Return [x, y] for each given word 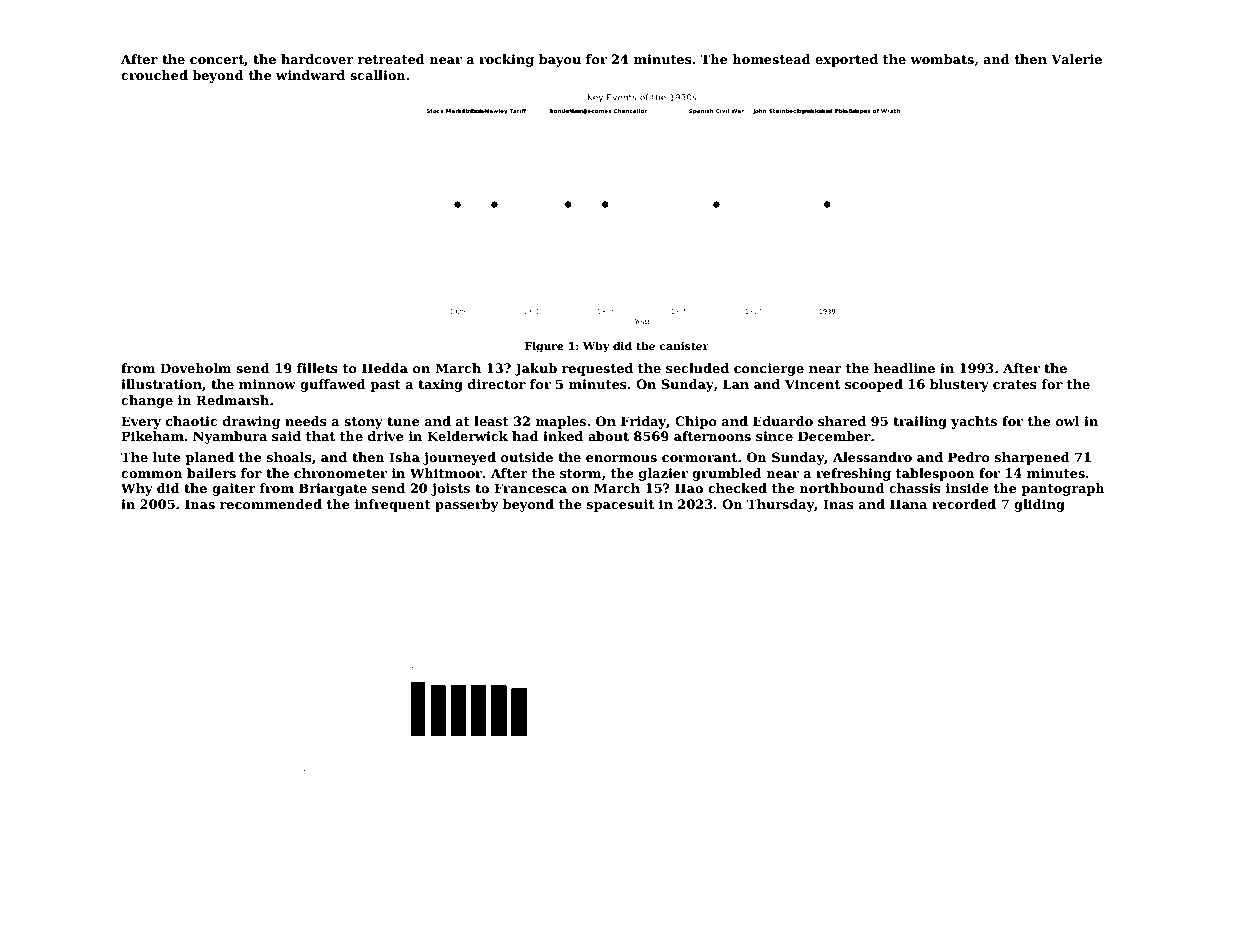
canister [684, 346]
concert [217, 59]
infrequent [393, 505]
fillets [317, 368]
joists [450, 489]
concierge [769, 369]
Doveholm [196, 368]
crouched [154, 75]
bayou [560, 60]
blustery [959, 385]
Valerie [1076, 59]
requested [597, 369]
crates [1015, 384]
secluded [697, 368]
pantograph [1063, 489]
